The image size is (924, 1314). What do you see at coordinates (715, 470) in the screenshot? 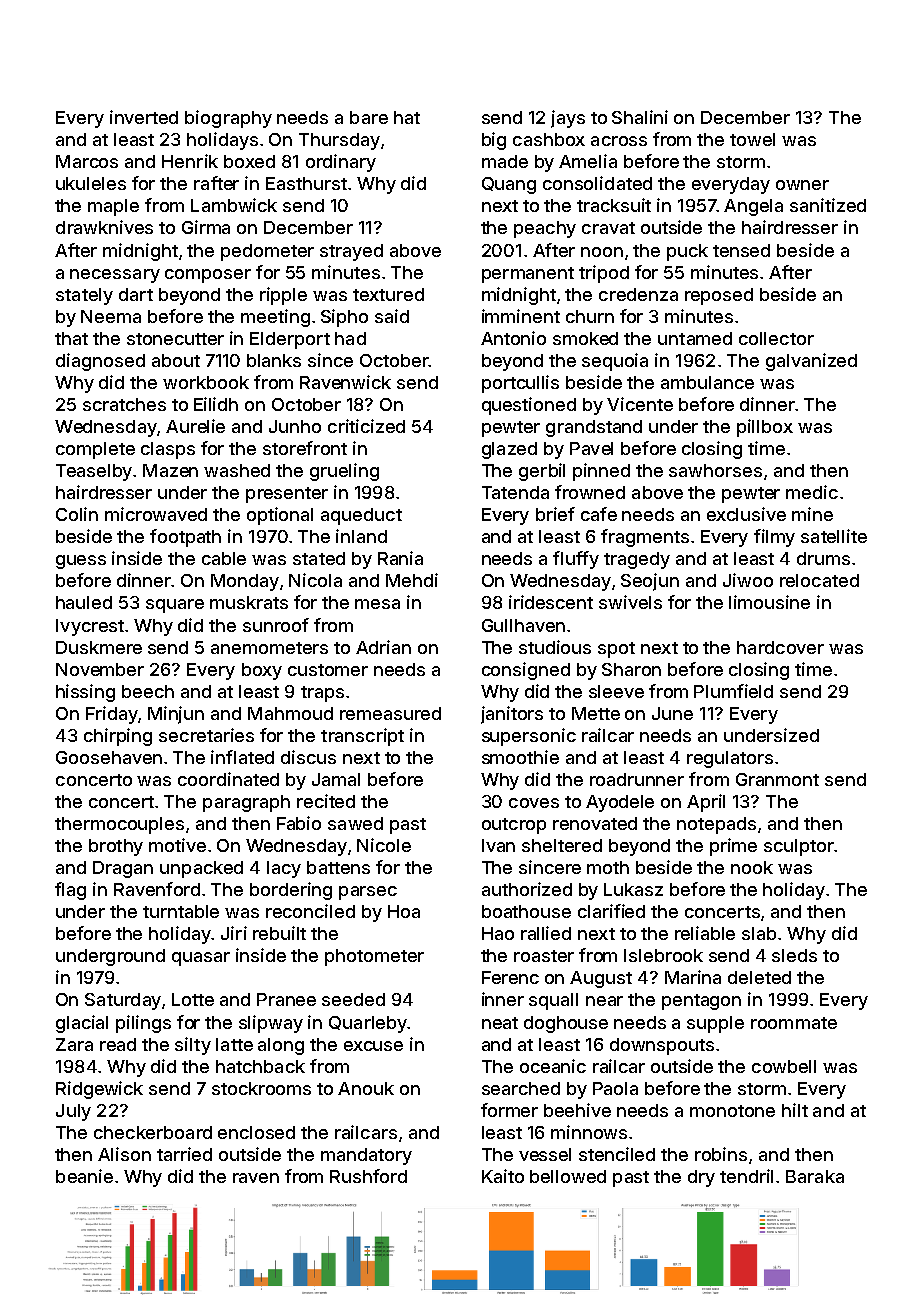
I see `sawhorses` at bounding box center [715, 470].
